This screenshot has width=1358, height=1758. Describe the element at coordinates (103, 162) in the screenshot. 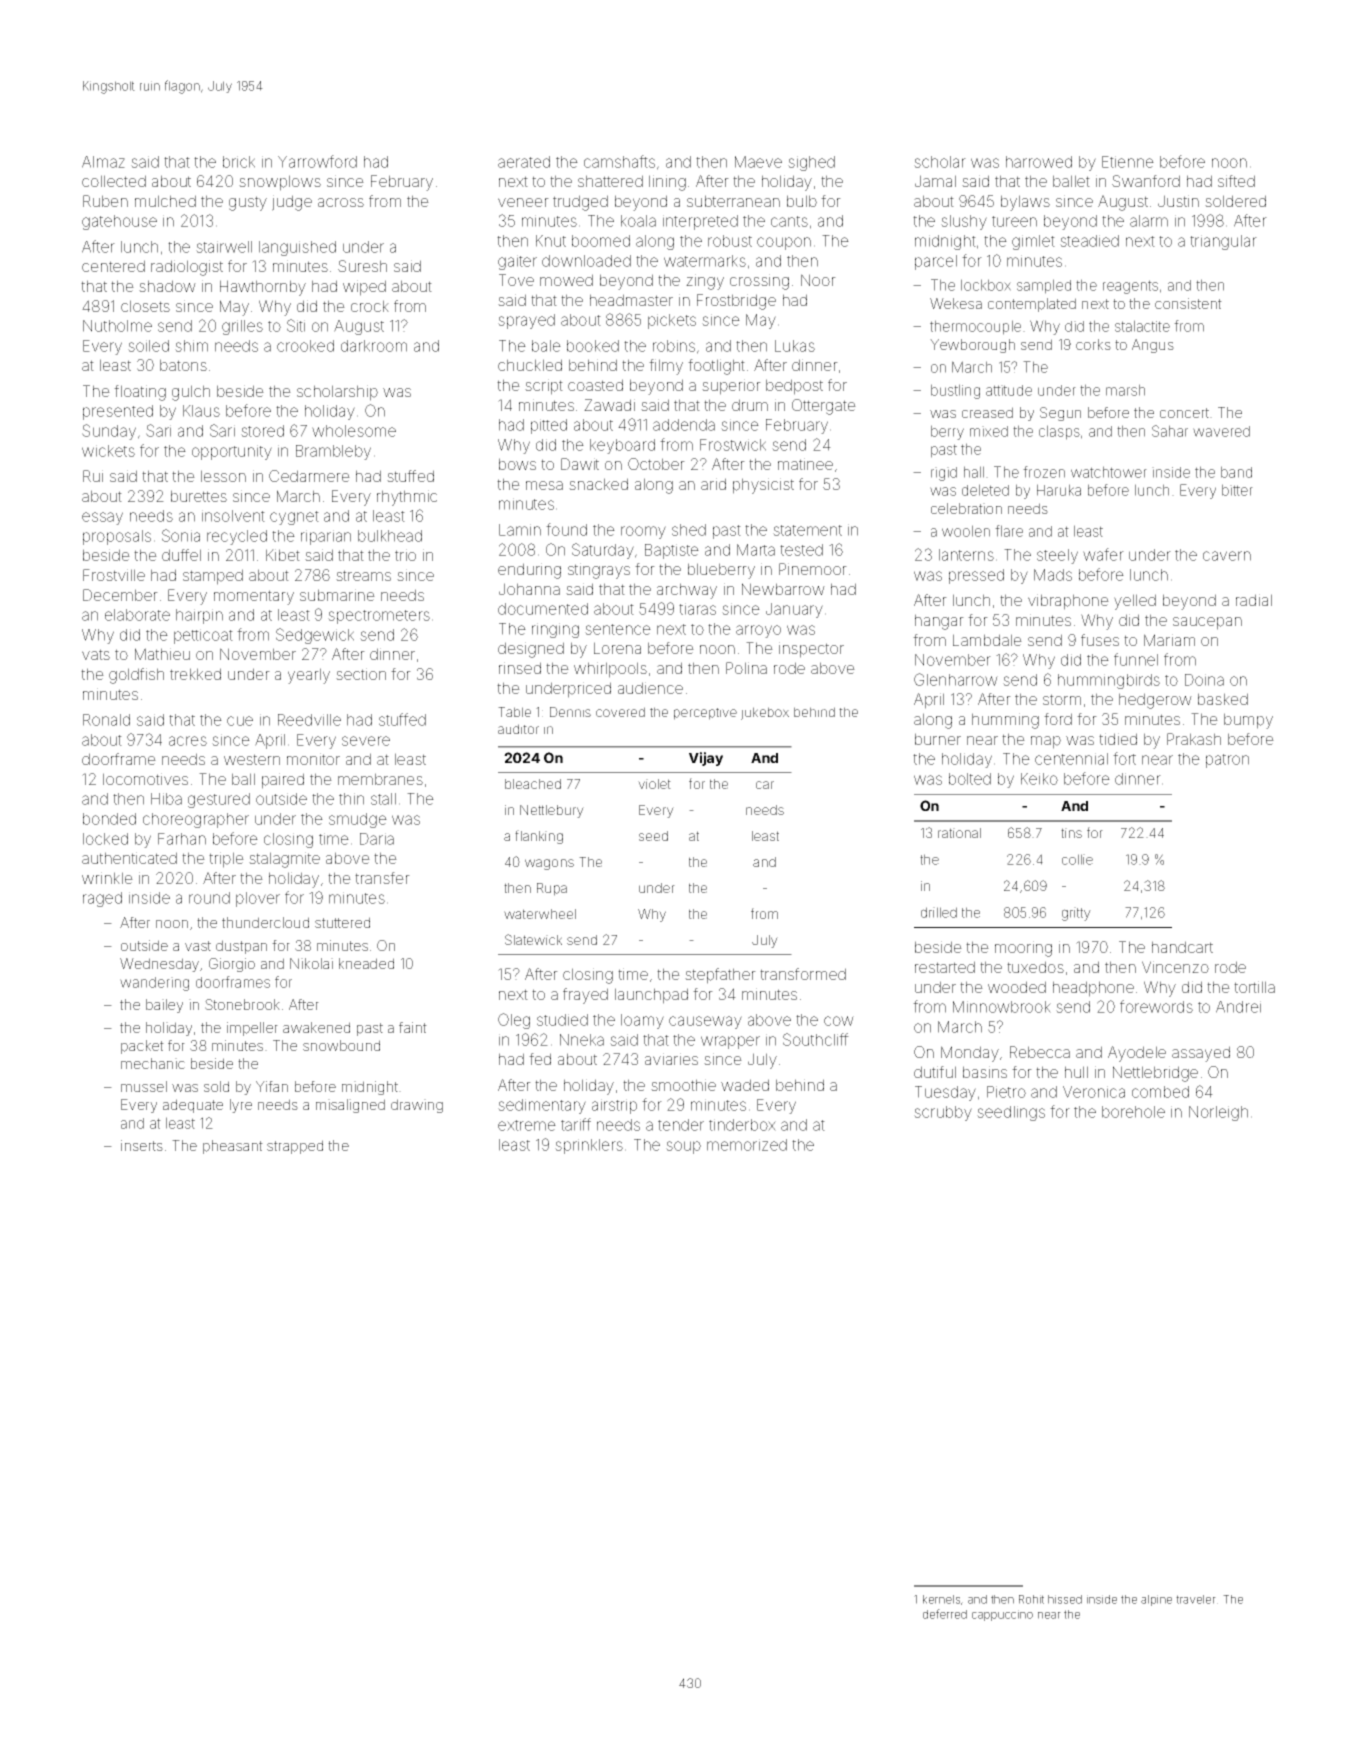

I see `Almaz` at that location.
